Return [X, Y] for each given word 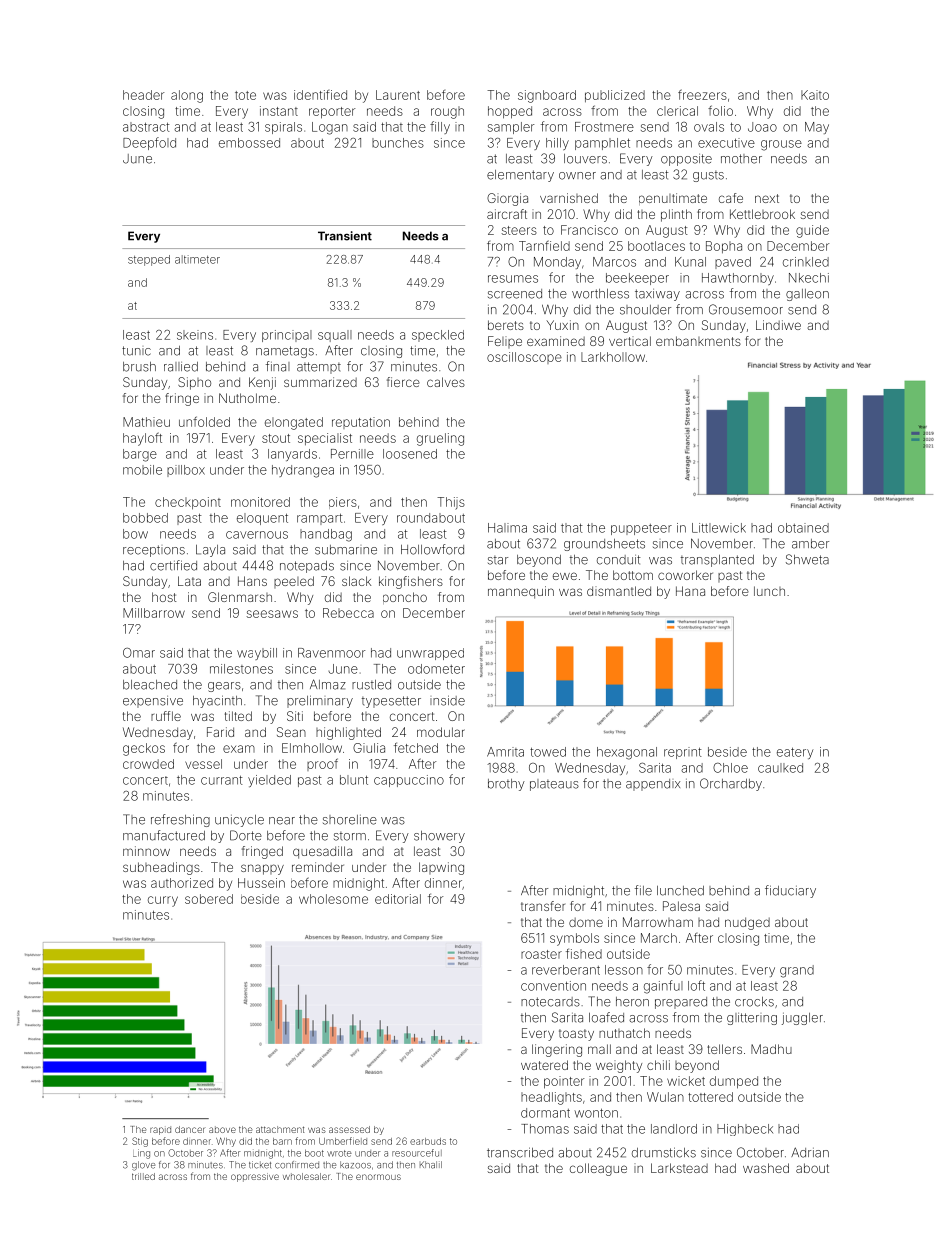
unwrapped [430, 654]
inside [447, 700]
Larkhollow [613, 357]
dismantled [619, 591]
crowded [148, 764]
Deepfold [149, 143]
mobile [142, 470]
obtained [803, 528]
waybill [257, 654]
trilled [143, 1176]
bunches [398, 143]
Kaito [815, 95]
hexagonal [627, 753]
